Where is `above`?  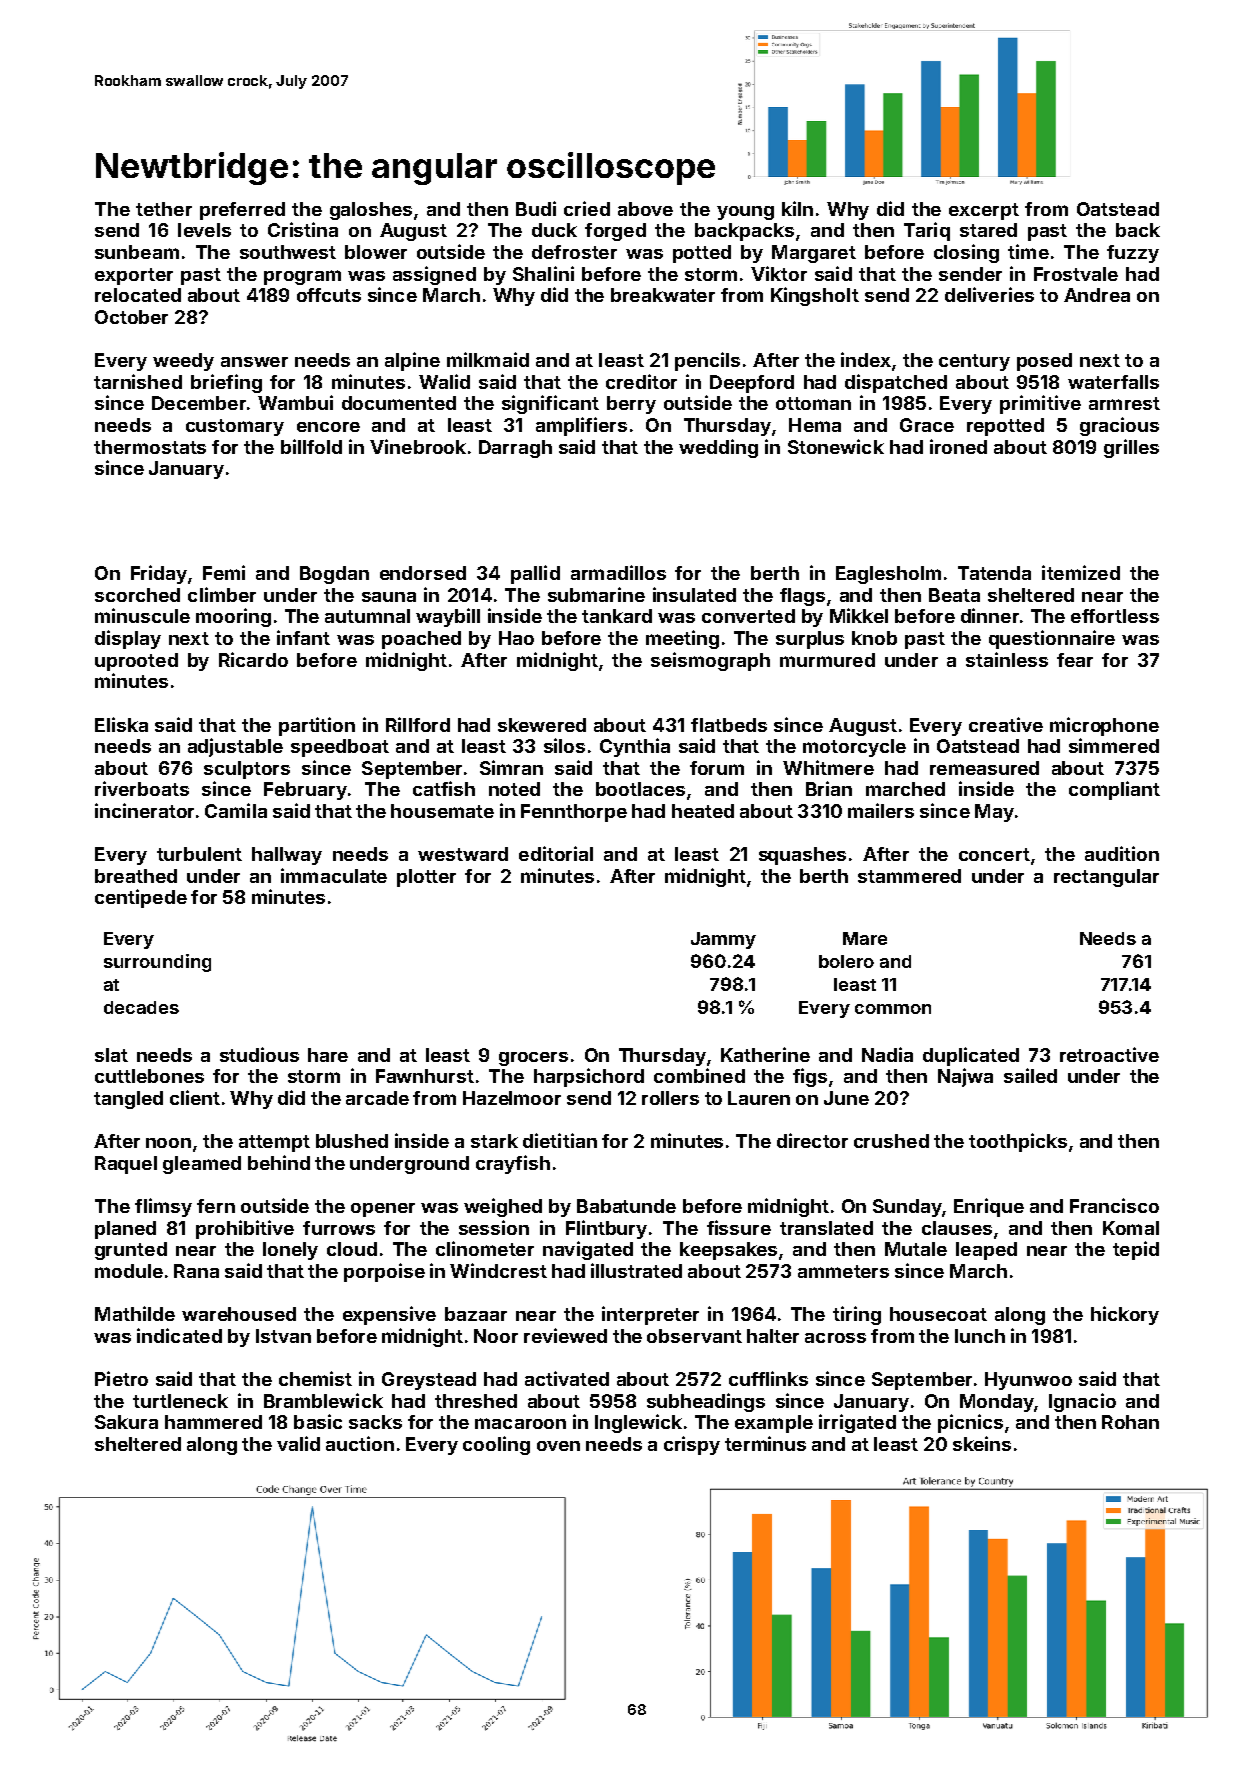 above is located at coordinates (645, 209).
